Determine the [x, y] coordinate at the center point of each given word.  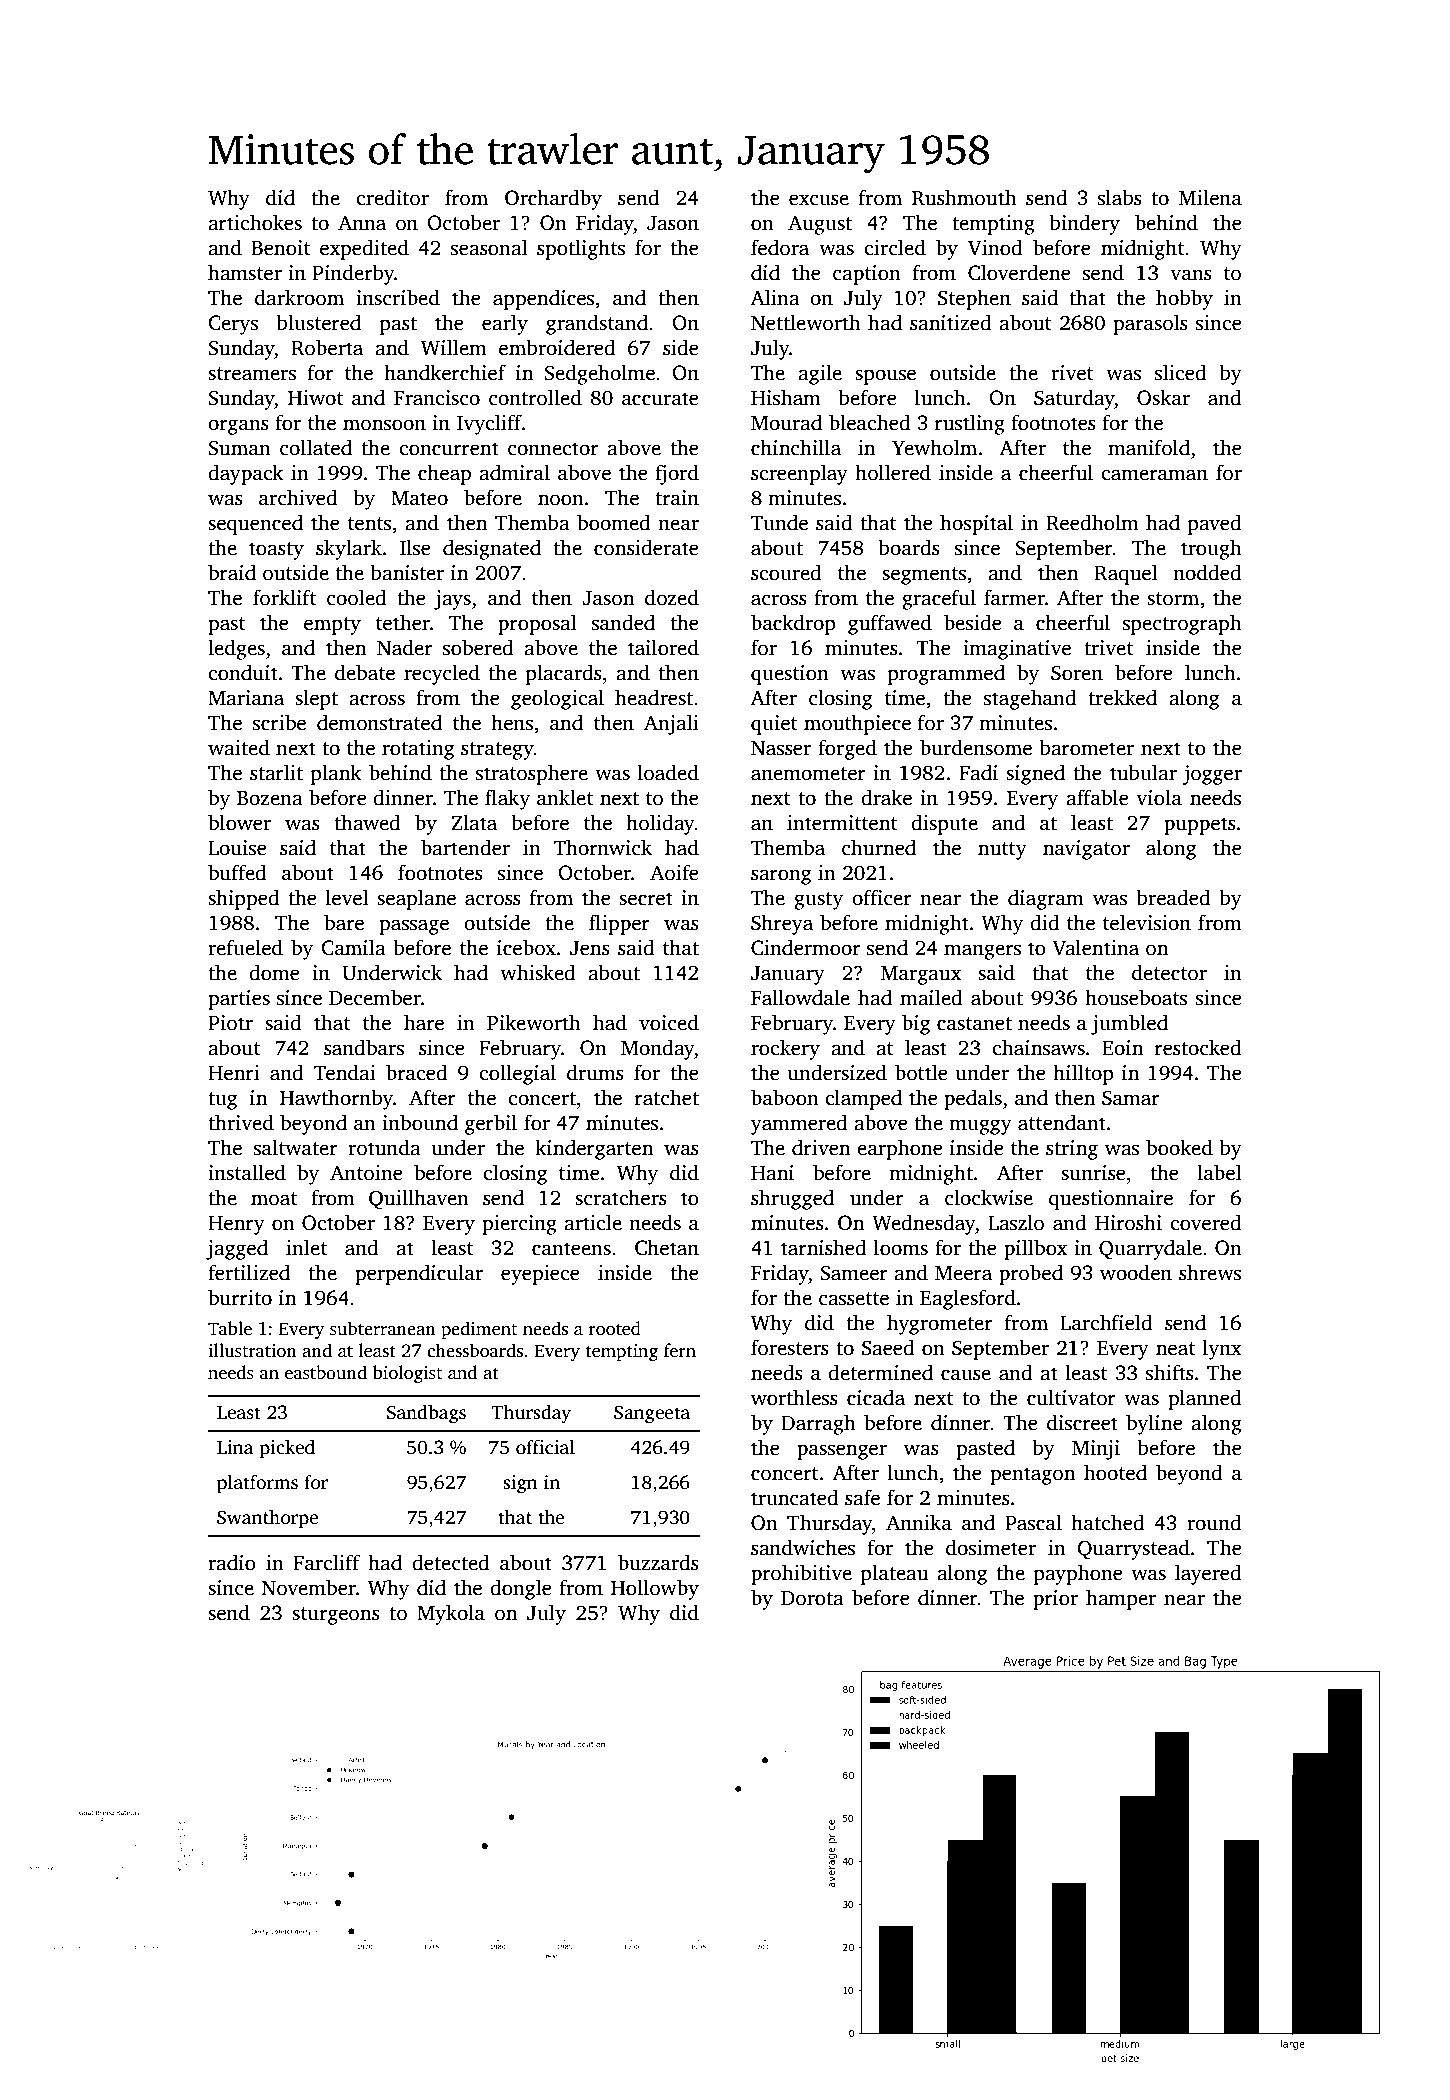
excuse [819, 200]
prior [1055, 1600]
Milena [1210, 197]
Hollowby [655, 1589]
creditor [392, 197]
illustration [252, 1350]
